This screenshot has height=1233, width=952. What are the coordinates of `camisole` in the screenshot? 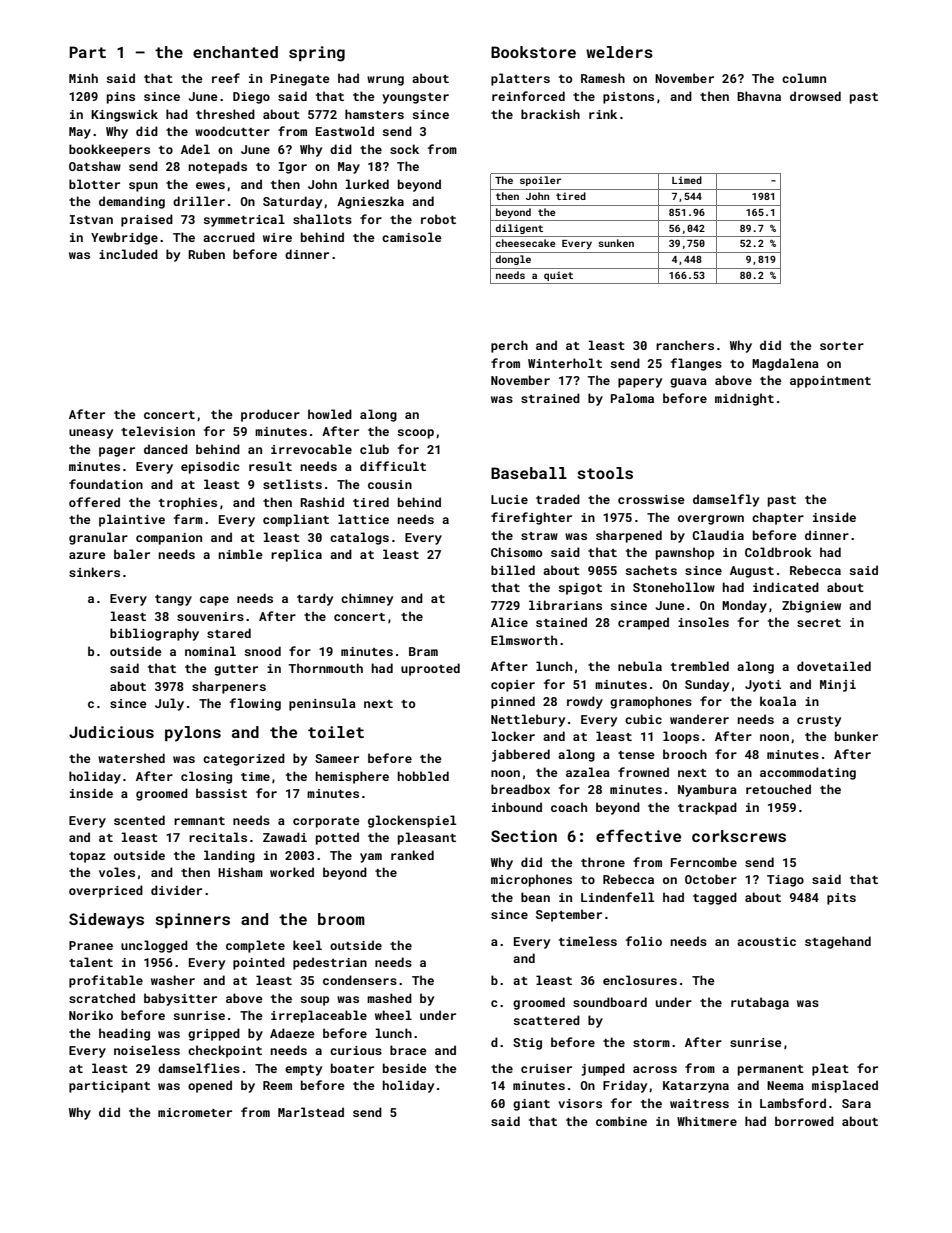 It's located at (412, 237).
